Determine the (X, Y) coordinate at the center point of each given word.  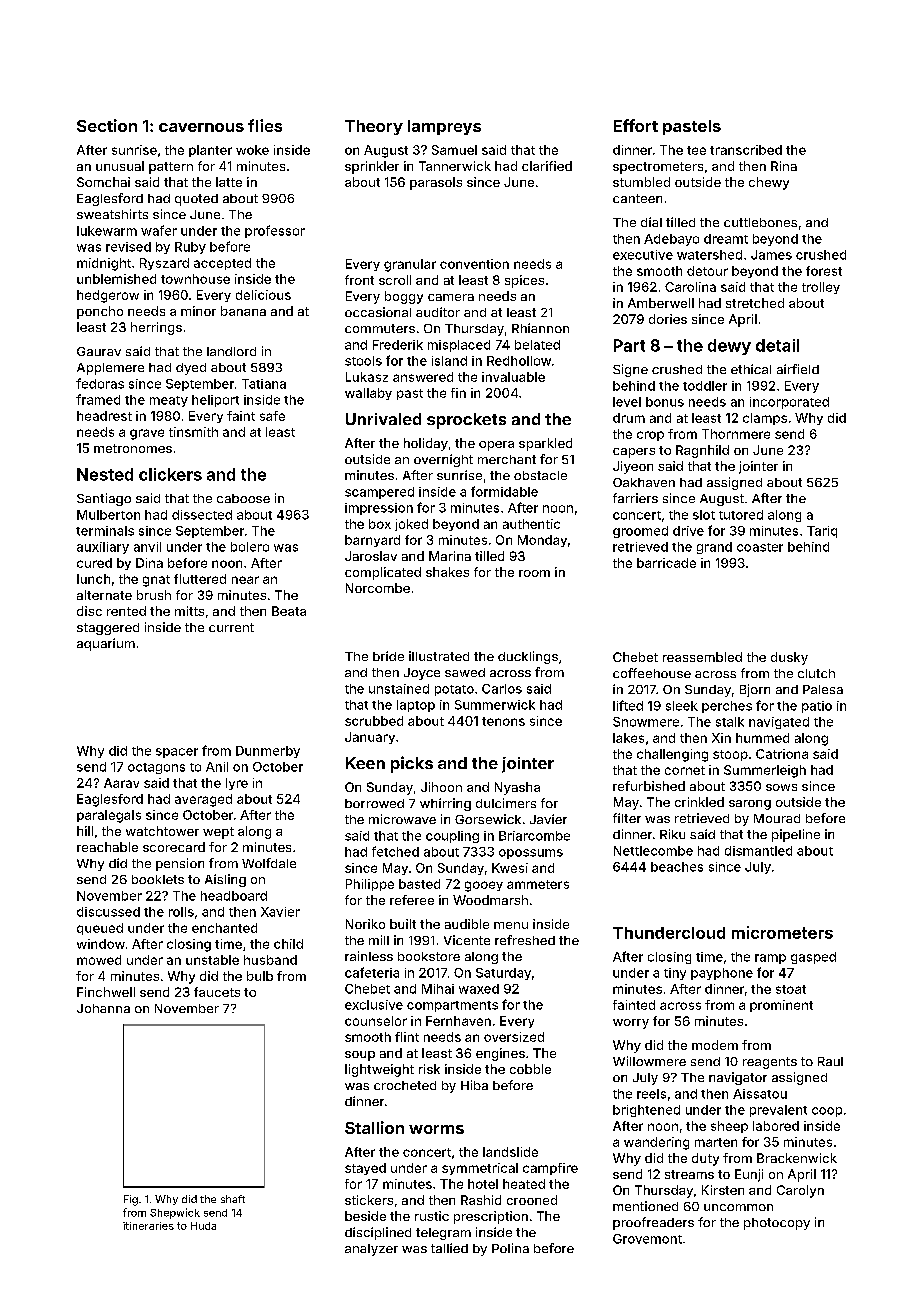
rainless (369, 956)
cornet (685, 770)
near (245, 580)
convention (474, 264)
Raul (830, 1061)
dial (651, 222)
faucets (217, 992)
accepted (222, 264)
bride (388, 656)
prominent (781, 1006)
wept (218, 833)
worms (436, 1129)
